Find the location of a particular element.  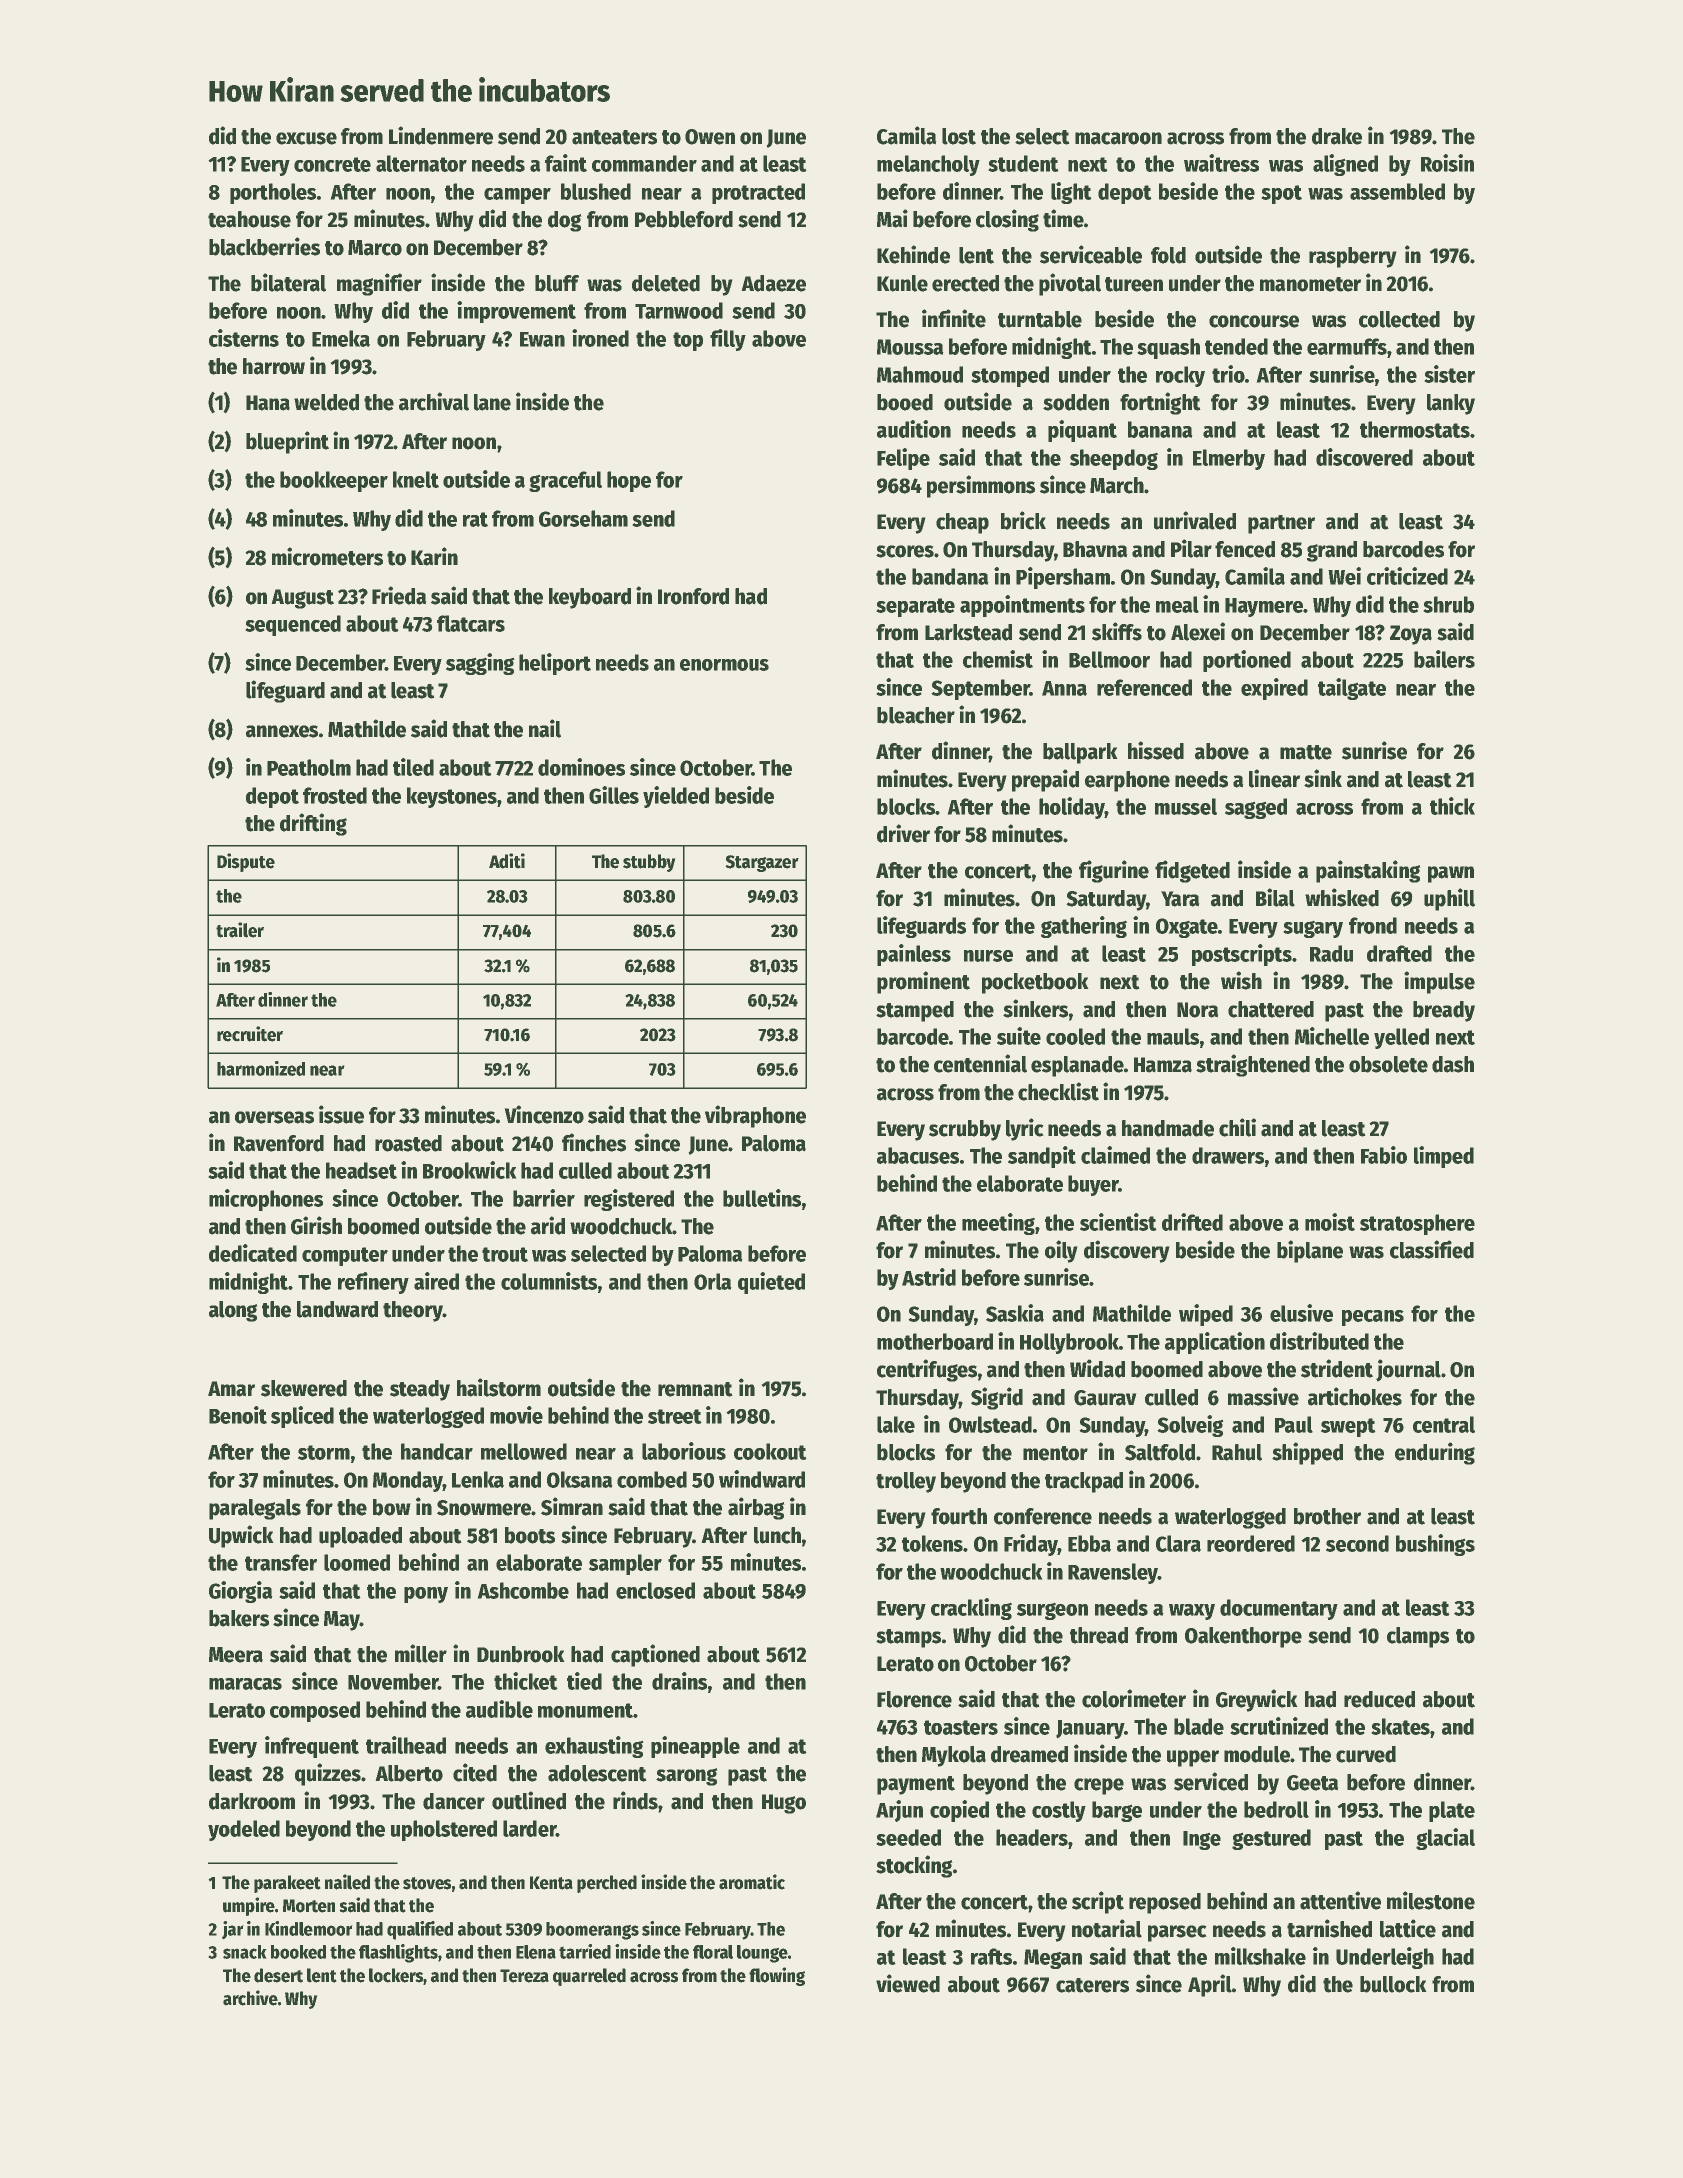

Florence is located at coordinates (914, 1699).
